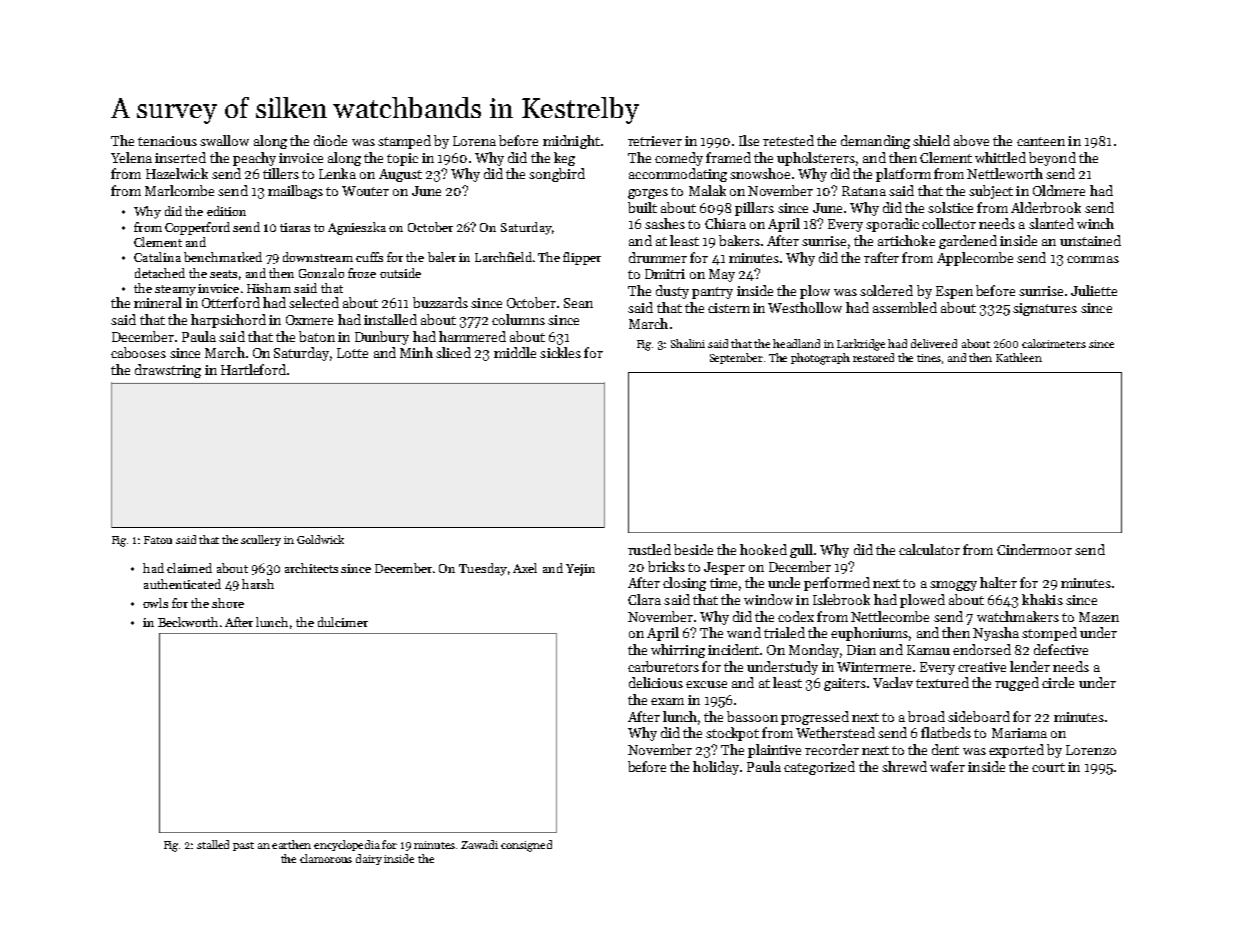 The width and height of the screenshot is (1233, 952). What do you see at coordinates (362, 273) in the screenshot?
I see `froze` at bounding box center [362, 273].
